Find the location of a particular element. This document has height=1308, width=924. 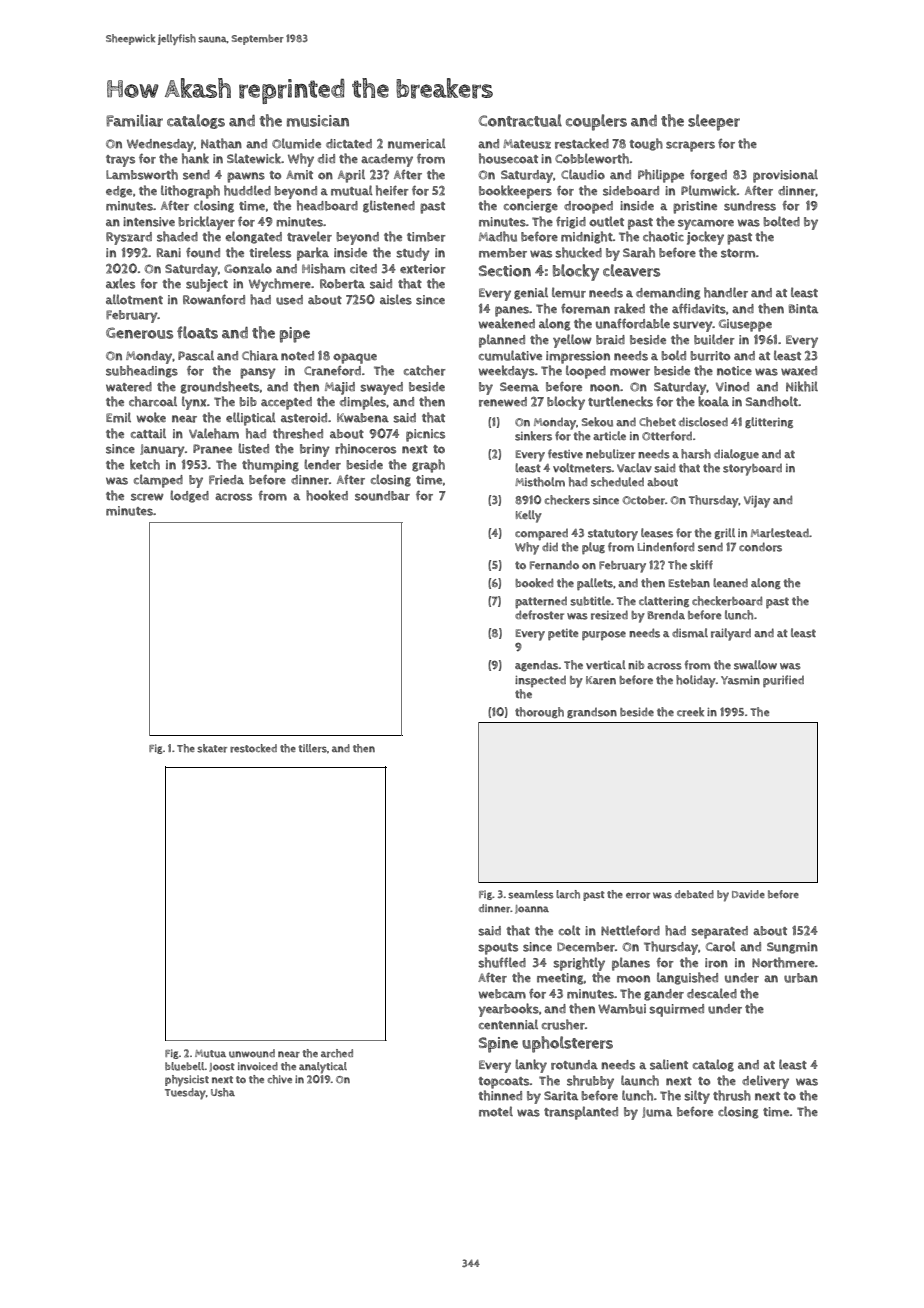

Sarah is located at coordinates (639, 252).
